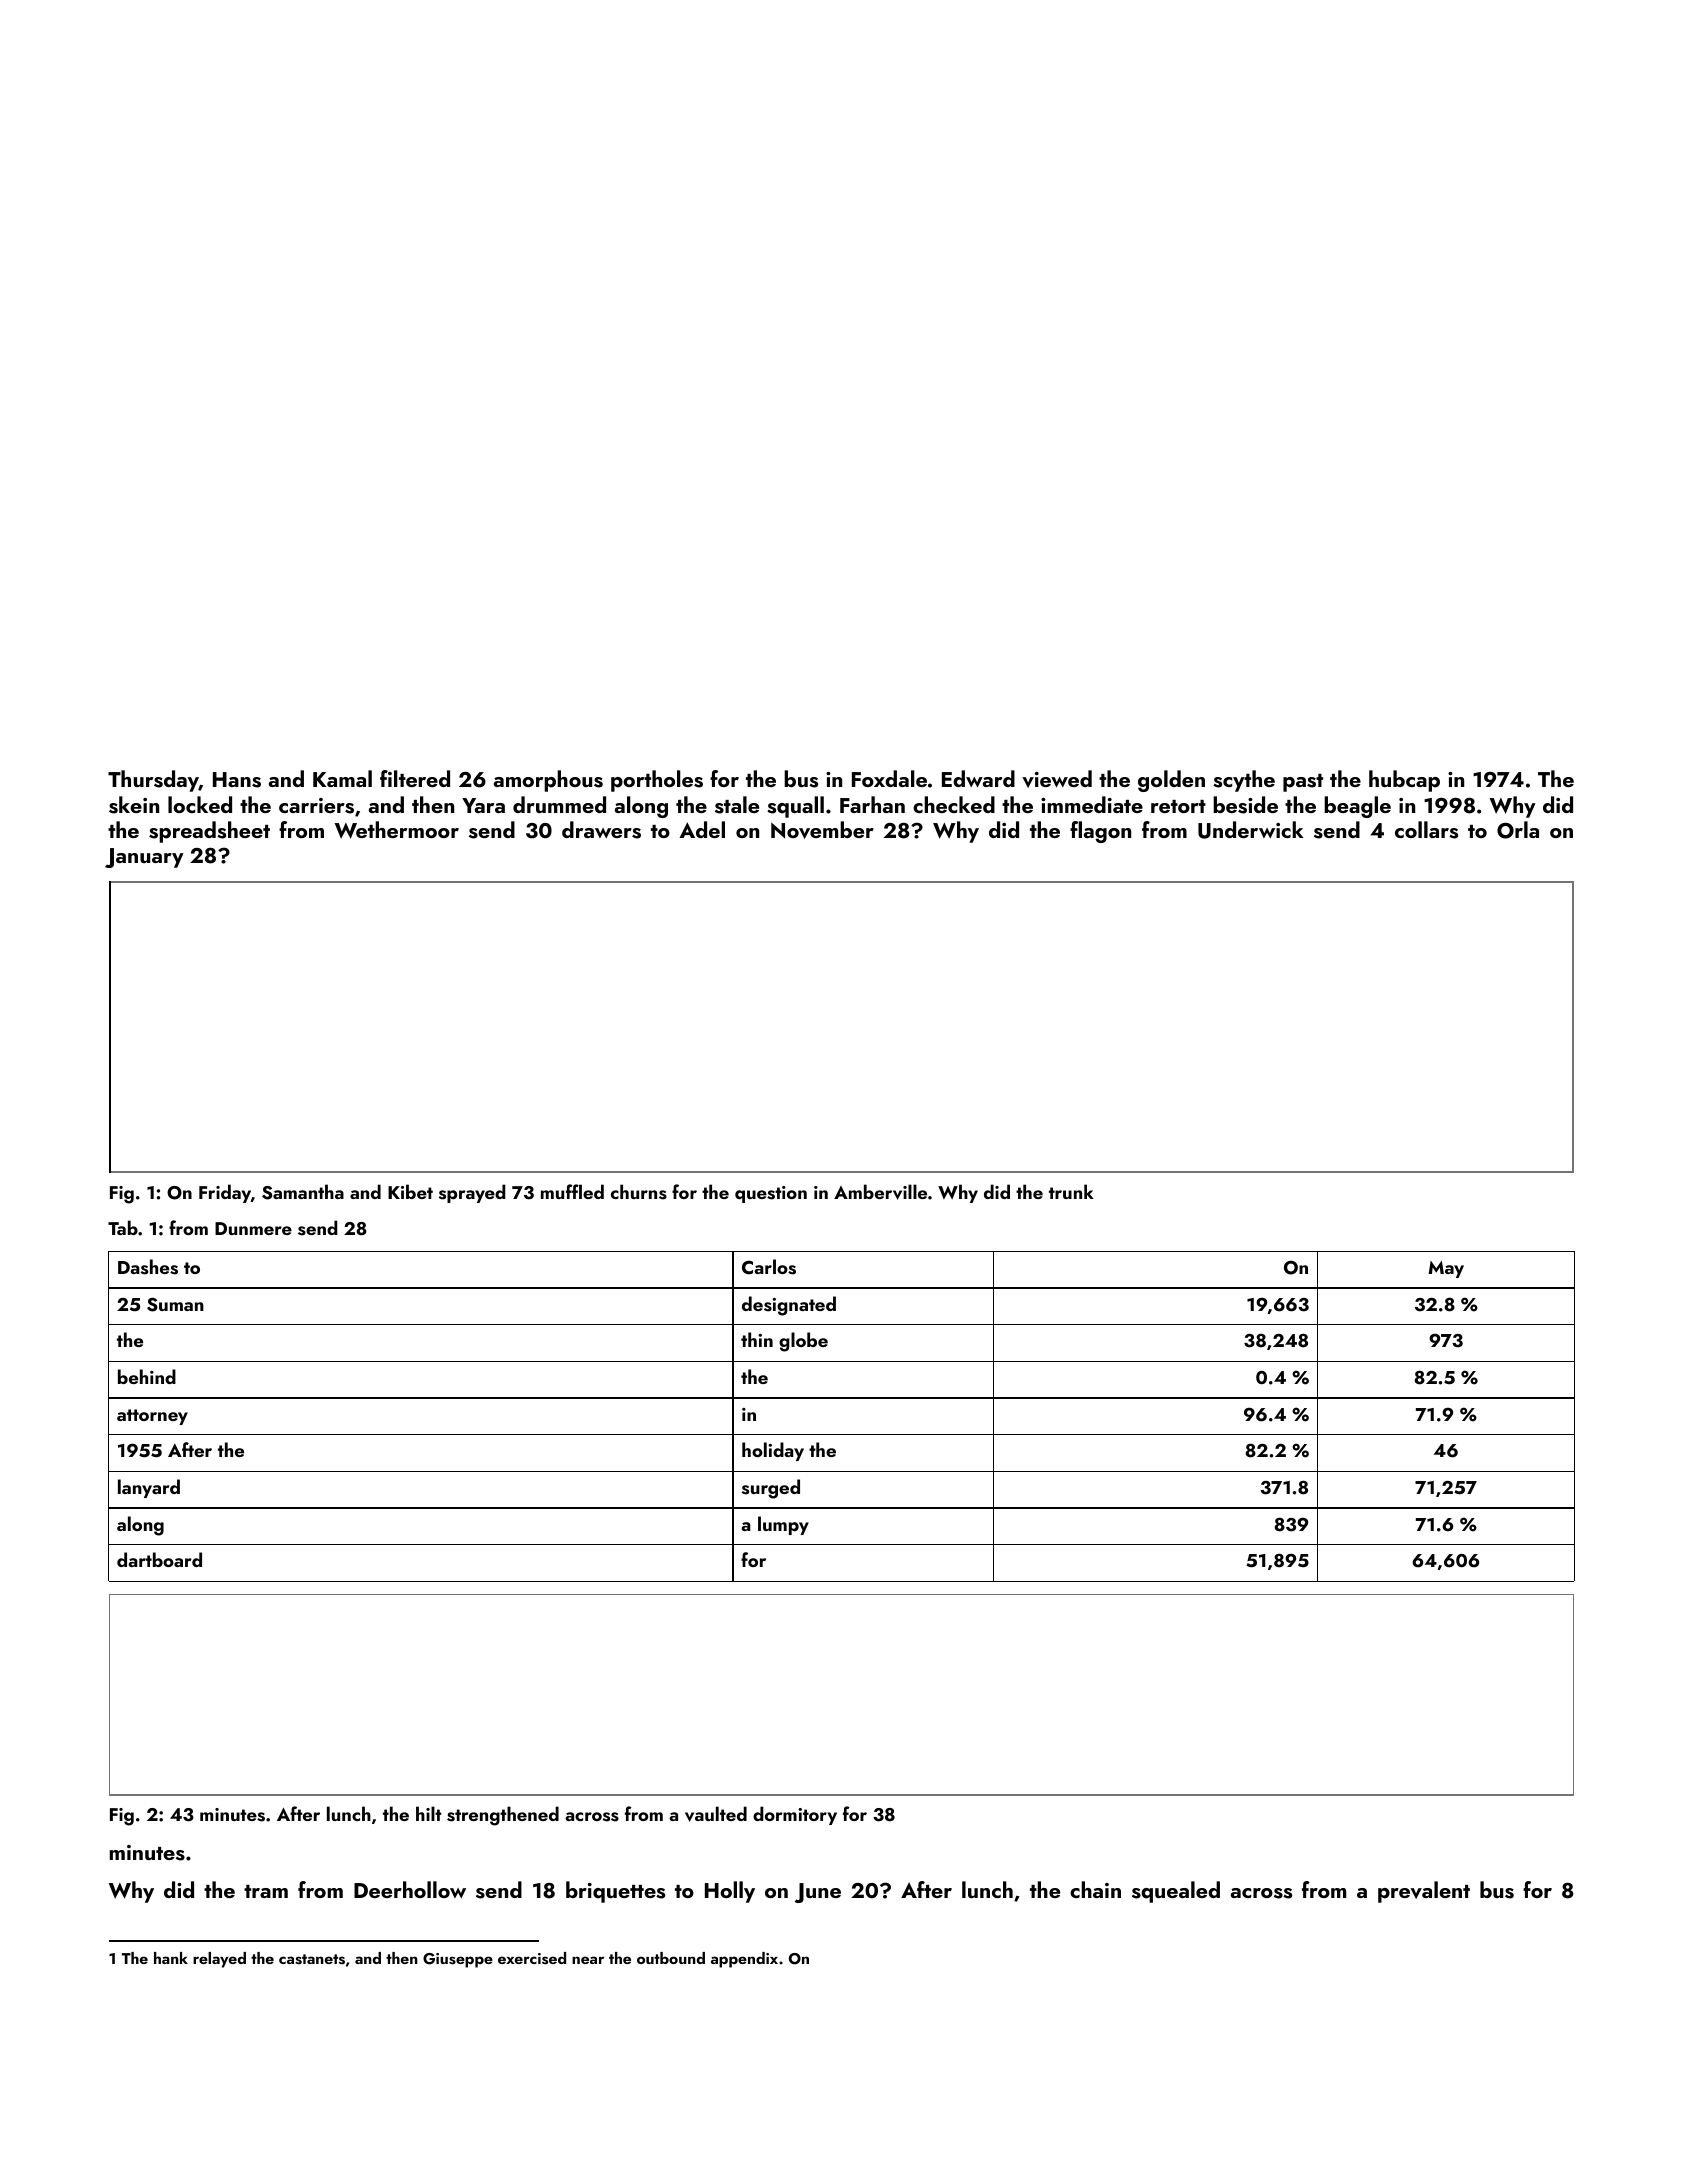 The image size is (1683, 2178). Describe the element at coordinates (159, 1559) in the document. I see `dartboard` at that location.
